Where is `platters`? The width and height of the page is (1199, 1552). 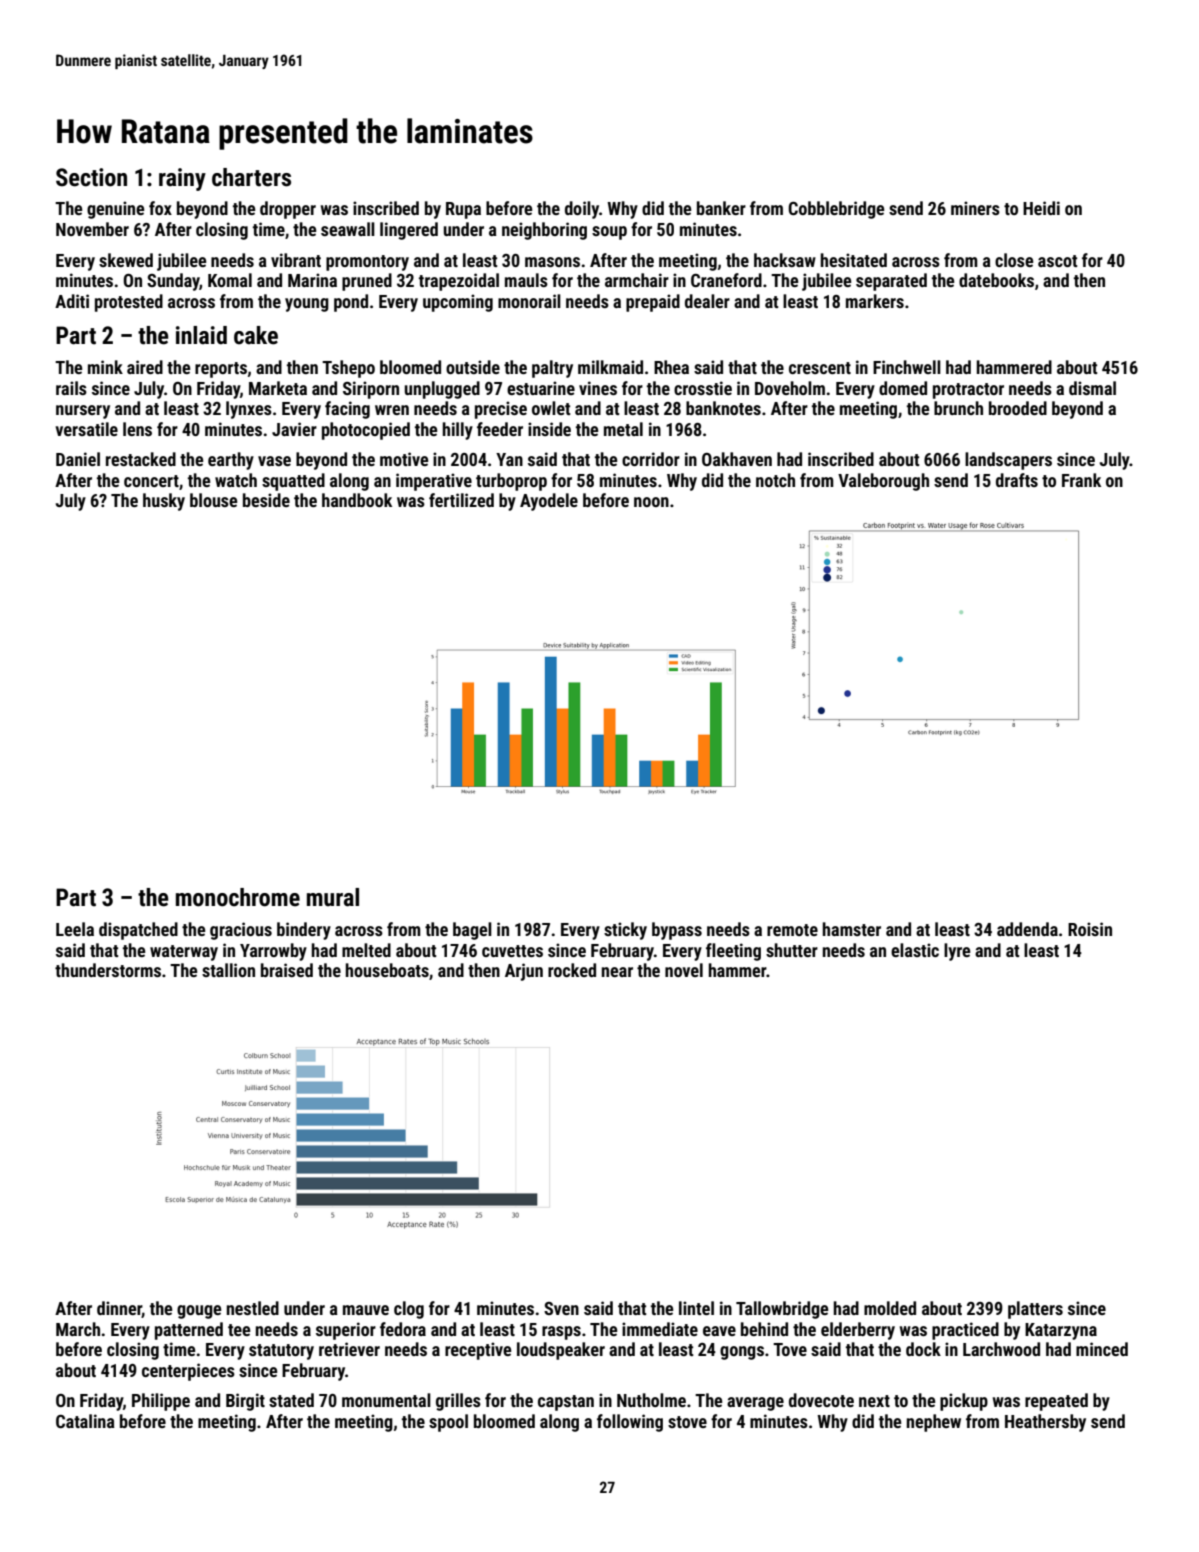
platters is located at coordinates (1035, 1310).
